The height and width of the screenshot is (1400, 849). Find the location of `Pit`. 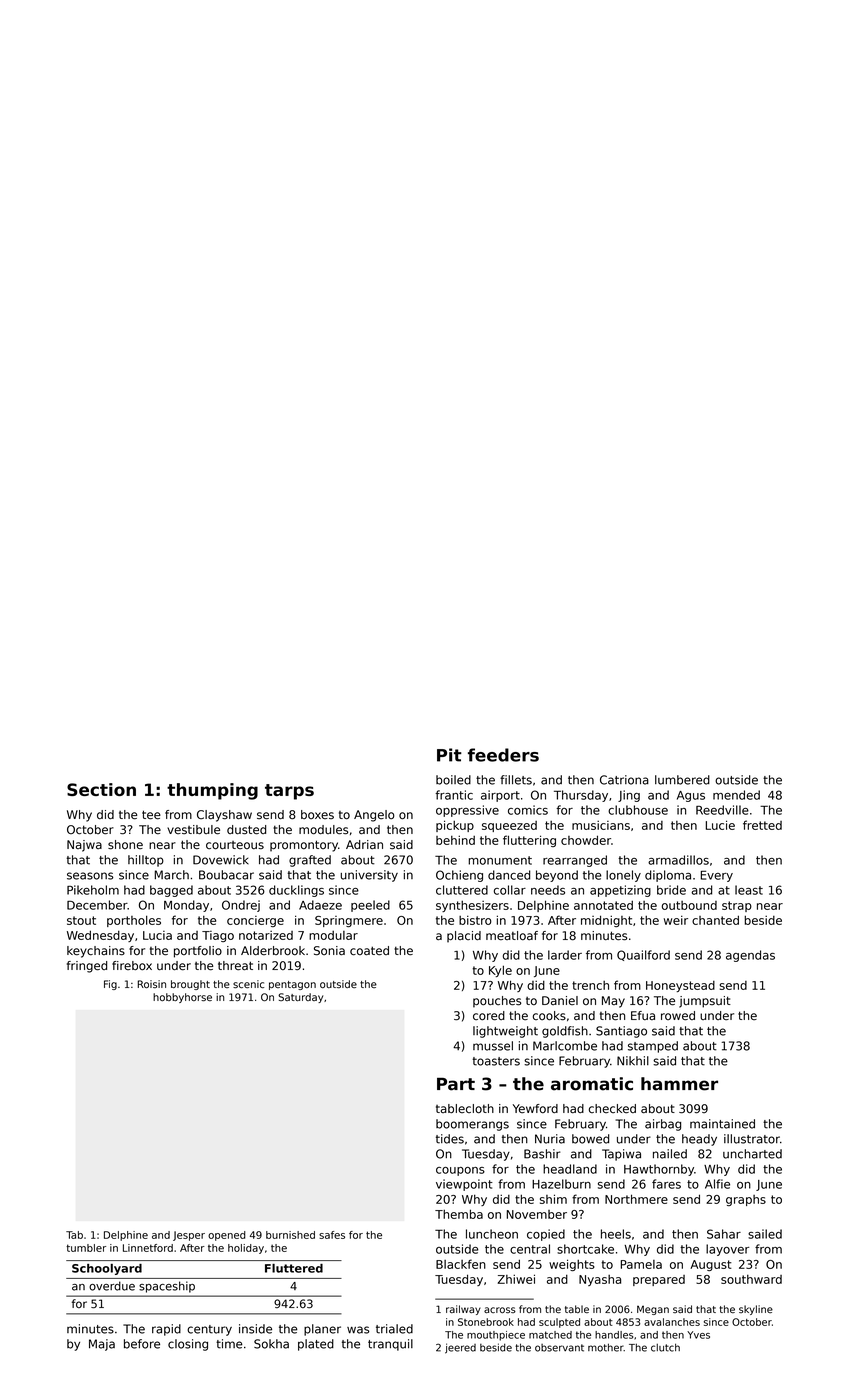

Pit is located at coordinates (449, 755).
